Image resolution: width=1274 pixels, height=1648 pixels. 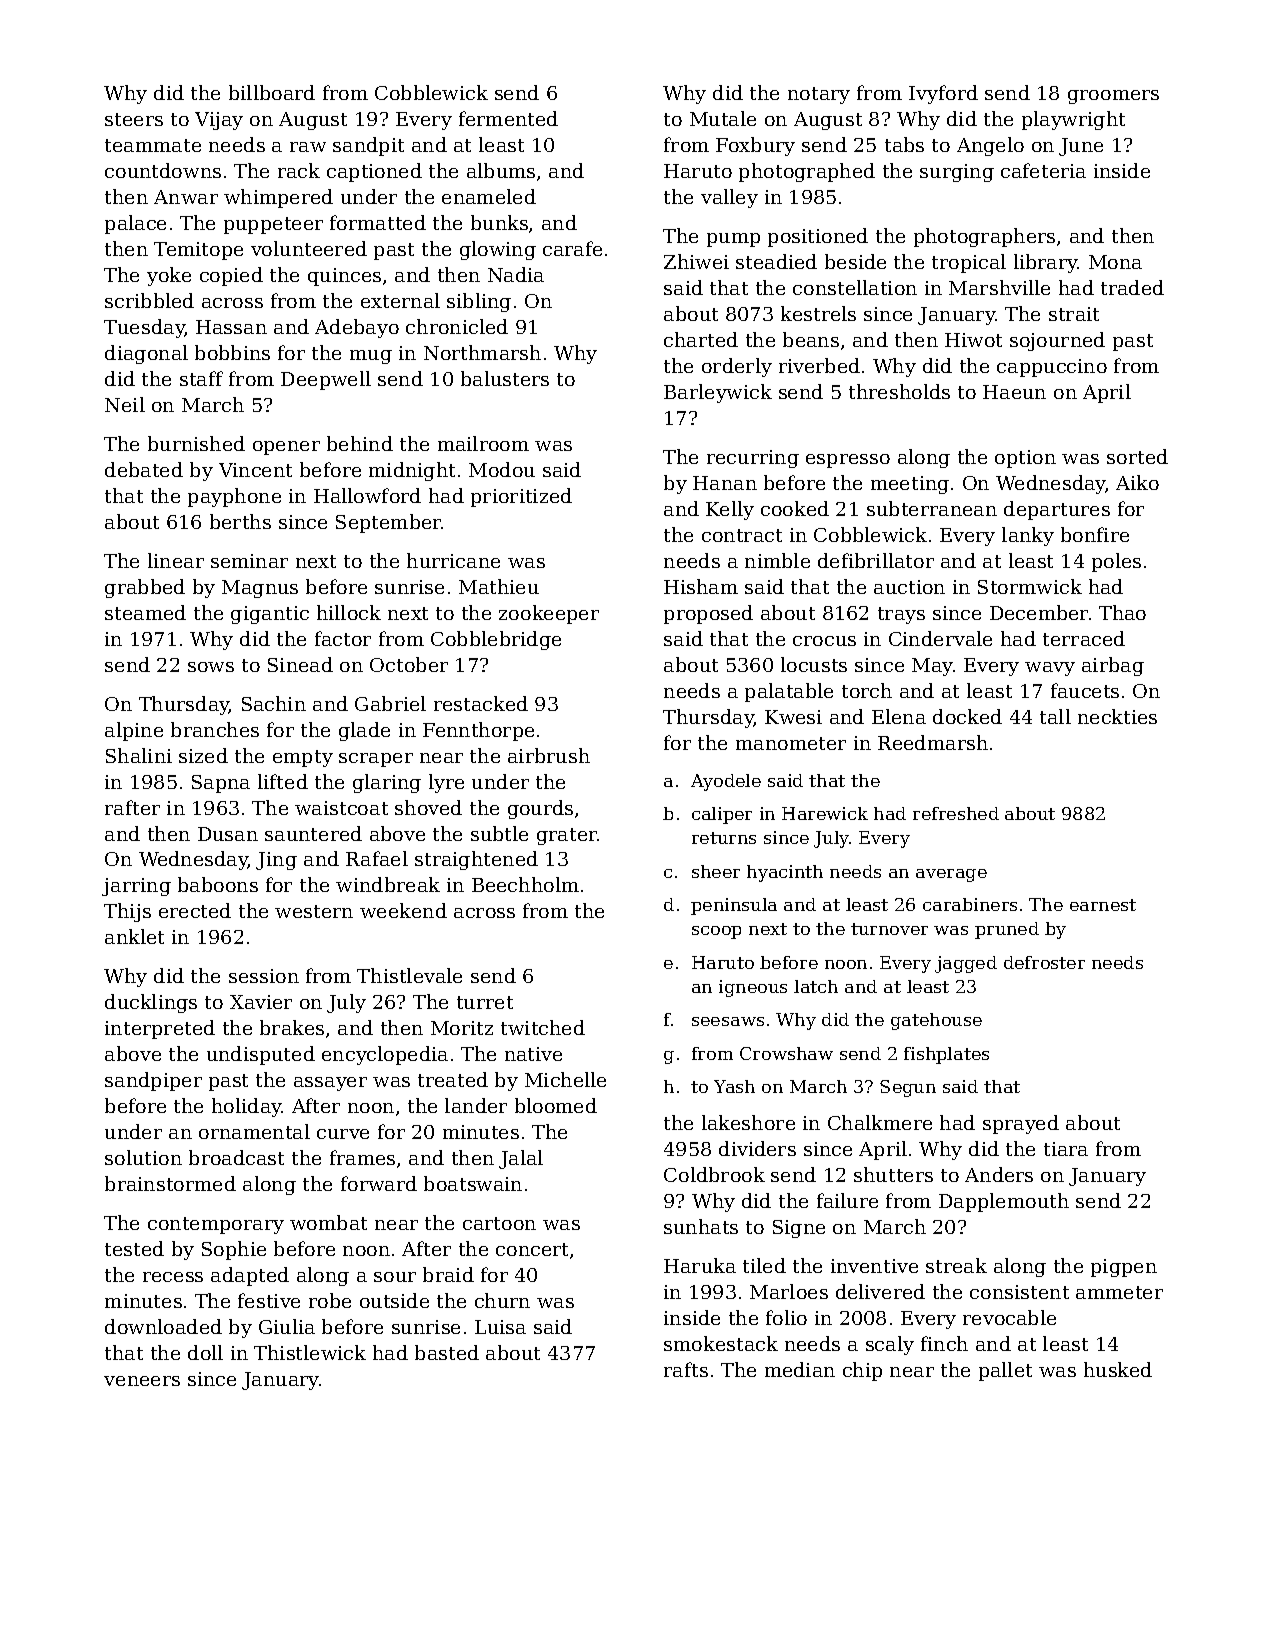 I want to click on Coldbrook, so click(x=714, y=1174).
